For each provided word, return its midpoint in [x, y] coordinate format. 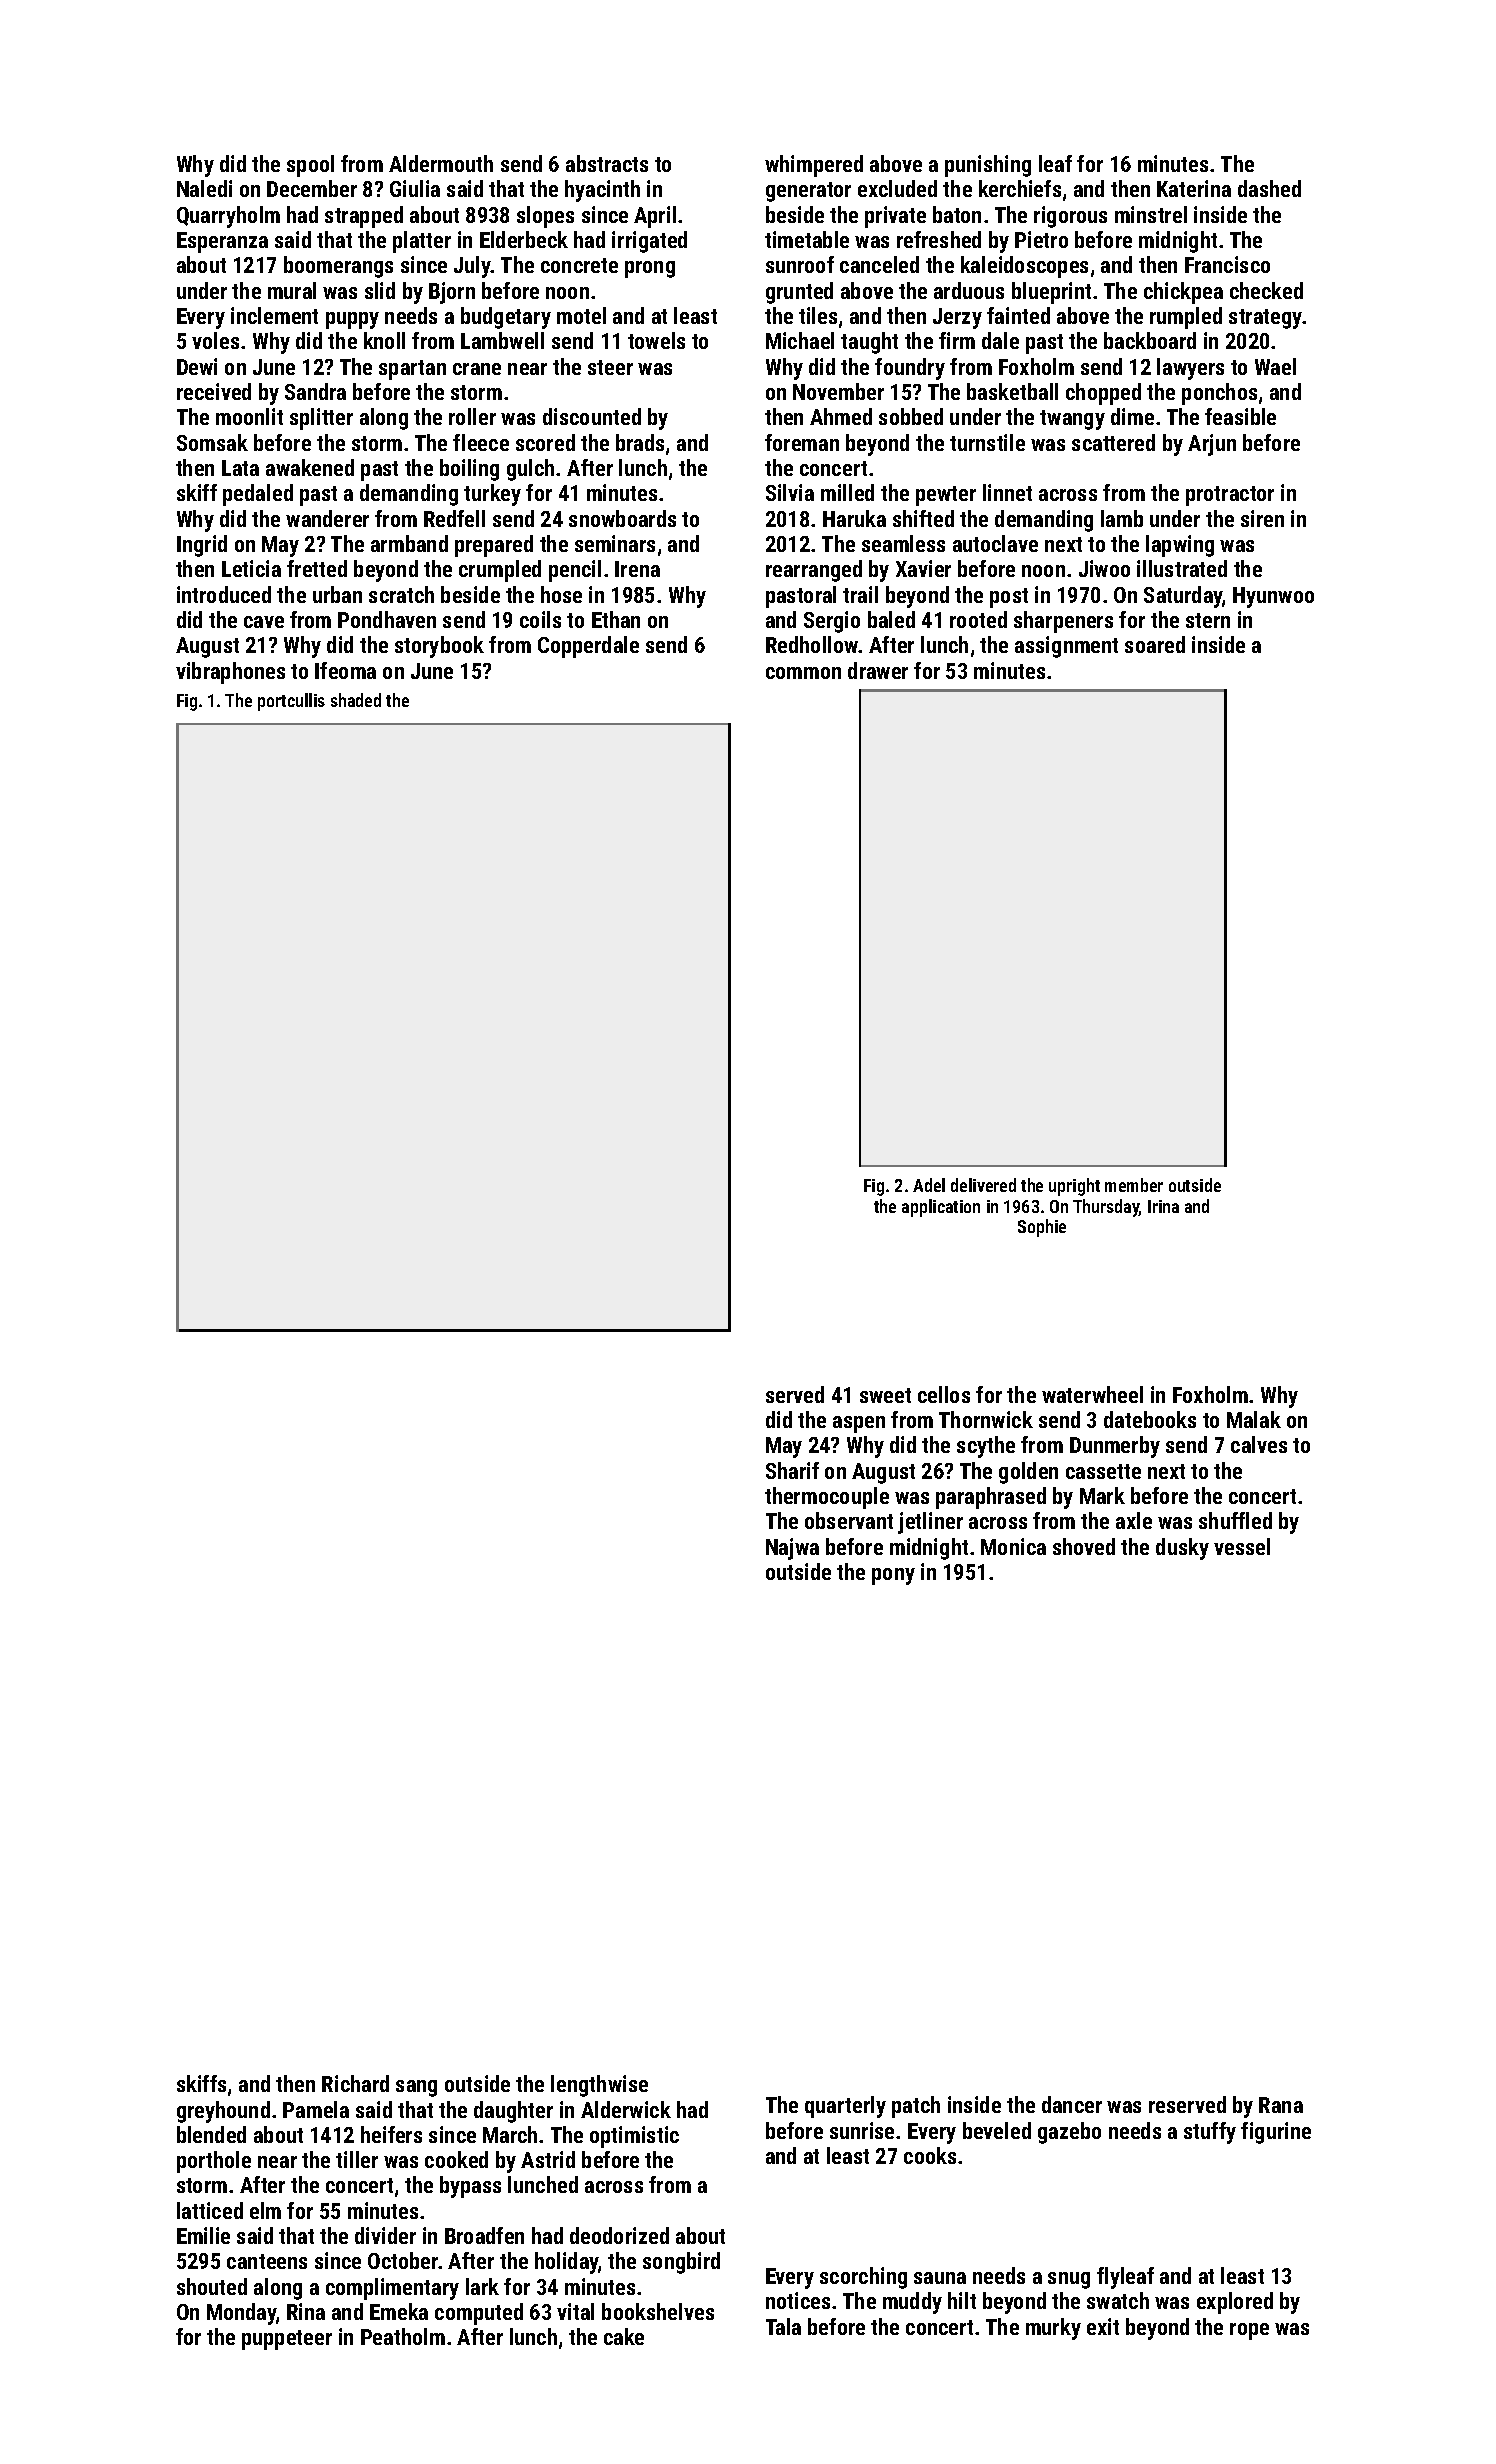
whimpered [814, 166]
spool [310, 166]
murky [1053, 2329]
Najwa [792, 1549]
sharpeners [1063, 622]
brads [640, 442]
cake [624, 2336]
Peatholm [403, 2336]
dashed [1269, 188]
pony [893, 1576]
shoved [1084, 1546]
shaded [356, 700]
